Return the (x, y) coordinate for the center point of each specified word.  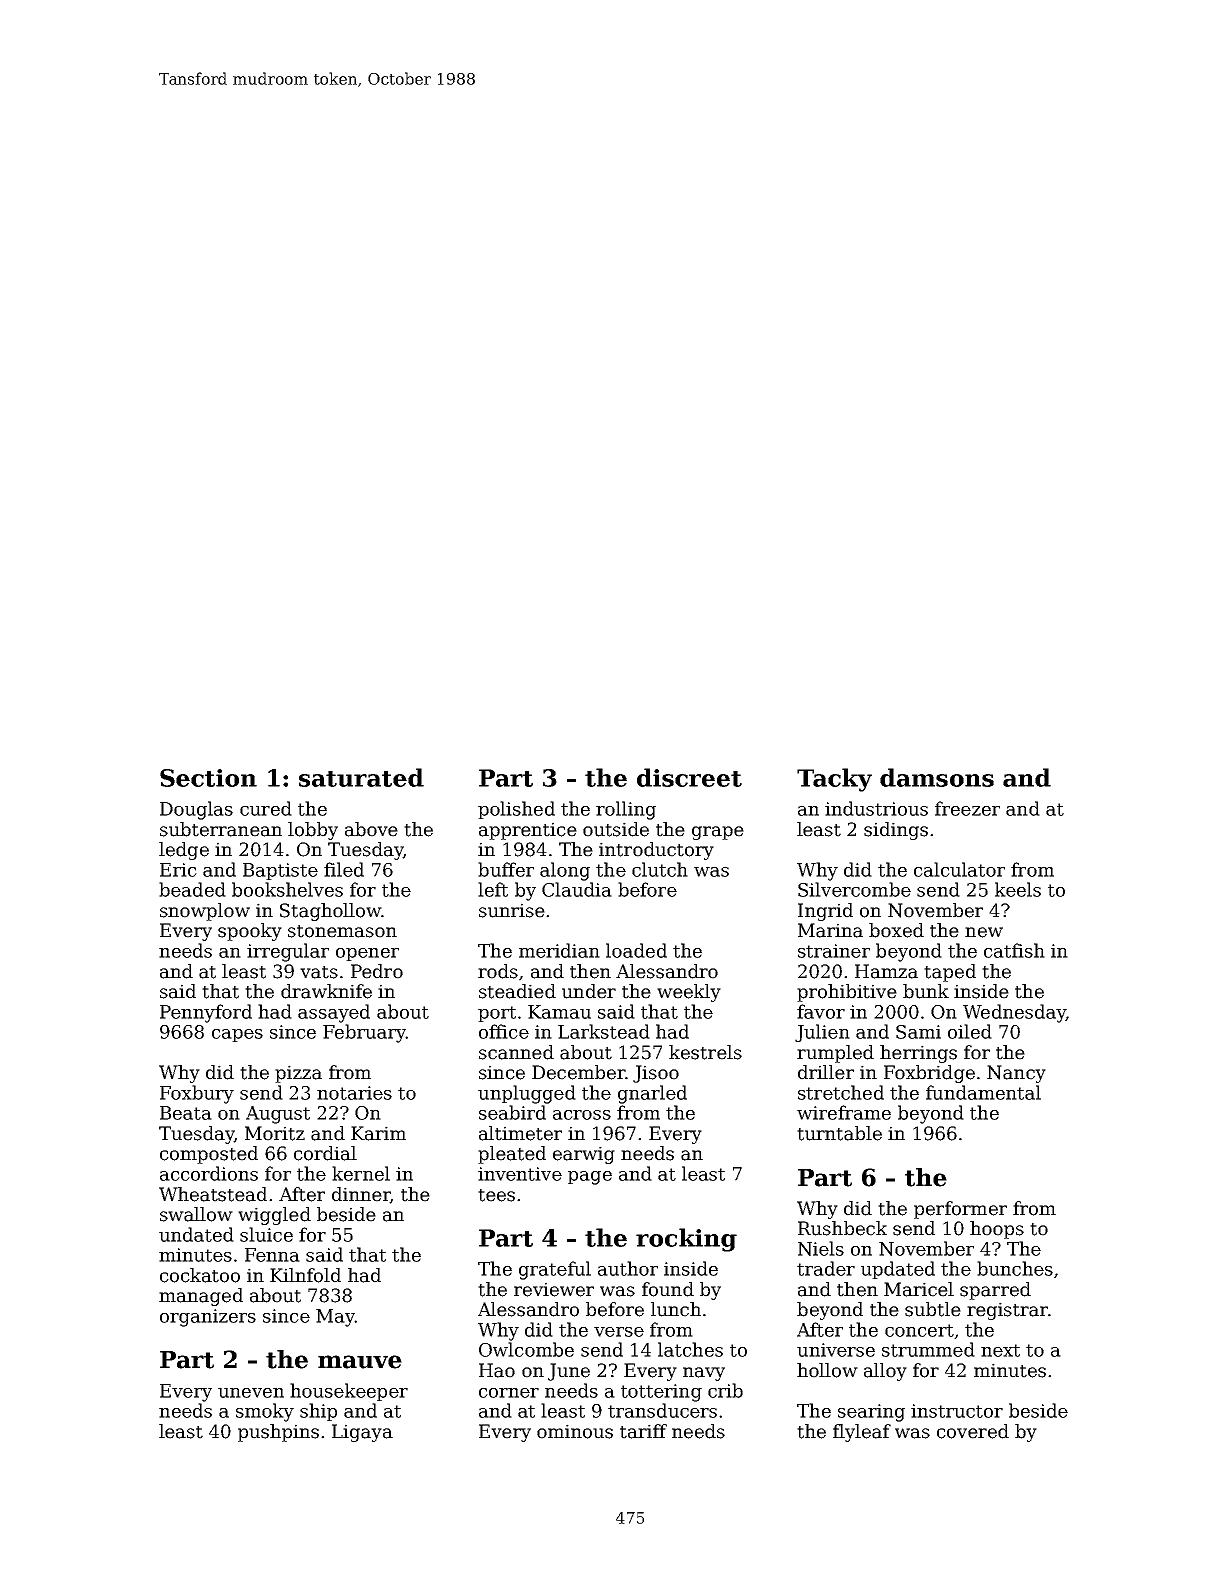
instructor (957, 1411)
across (582, 1115)
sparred (995, 1291)
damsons (937, 777)
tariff (643, 1431)
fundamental (983, 1092)
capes (237, 1035)
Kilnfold (305, 1275)
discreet (689, 777)
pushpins (278, 1433)
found (668, 1289)
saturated (361, 777)
